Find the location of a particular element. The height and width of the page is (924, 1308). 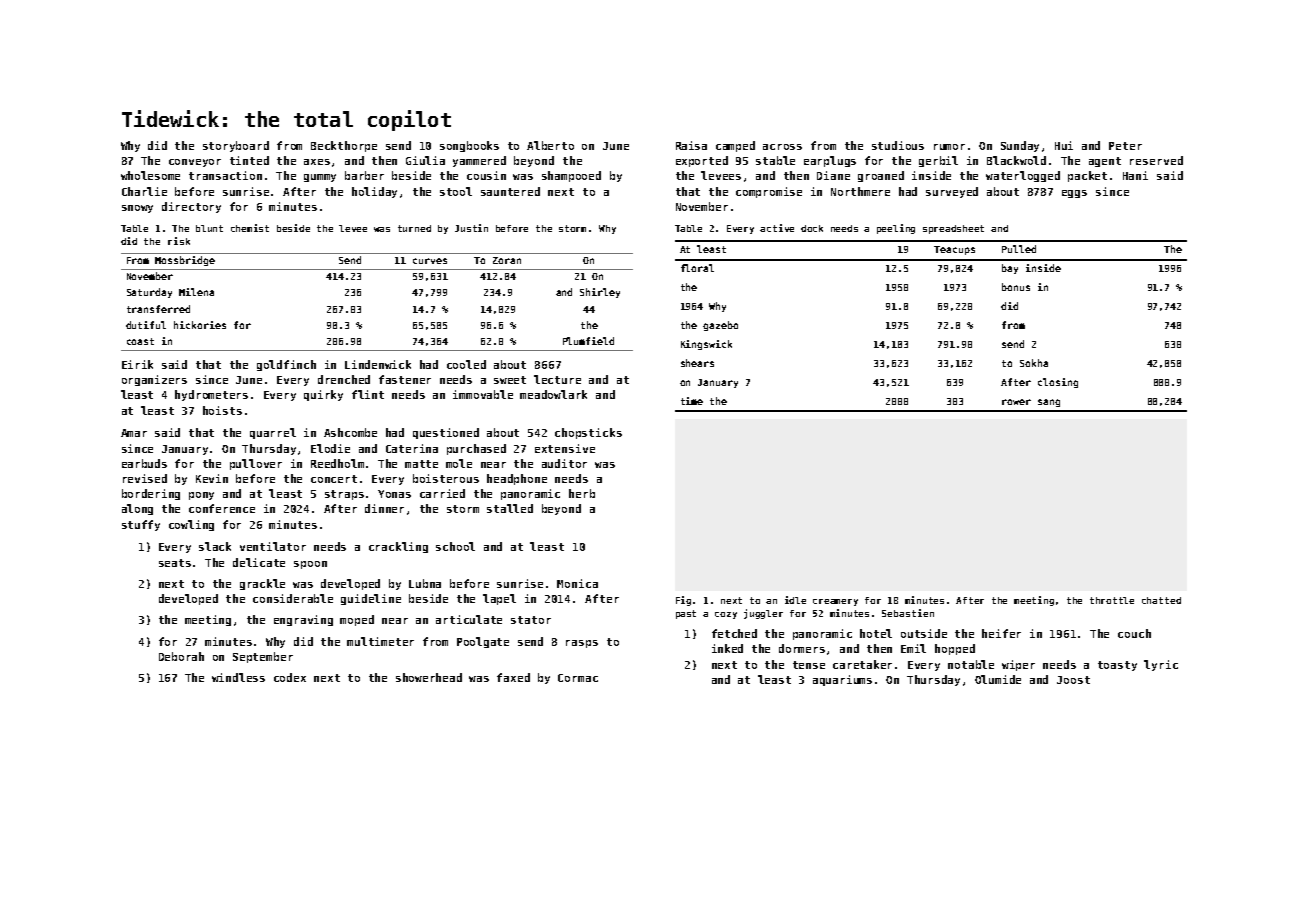

blunt is located at coordinates (209, 228).
